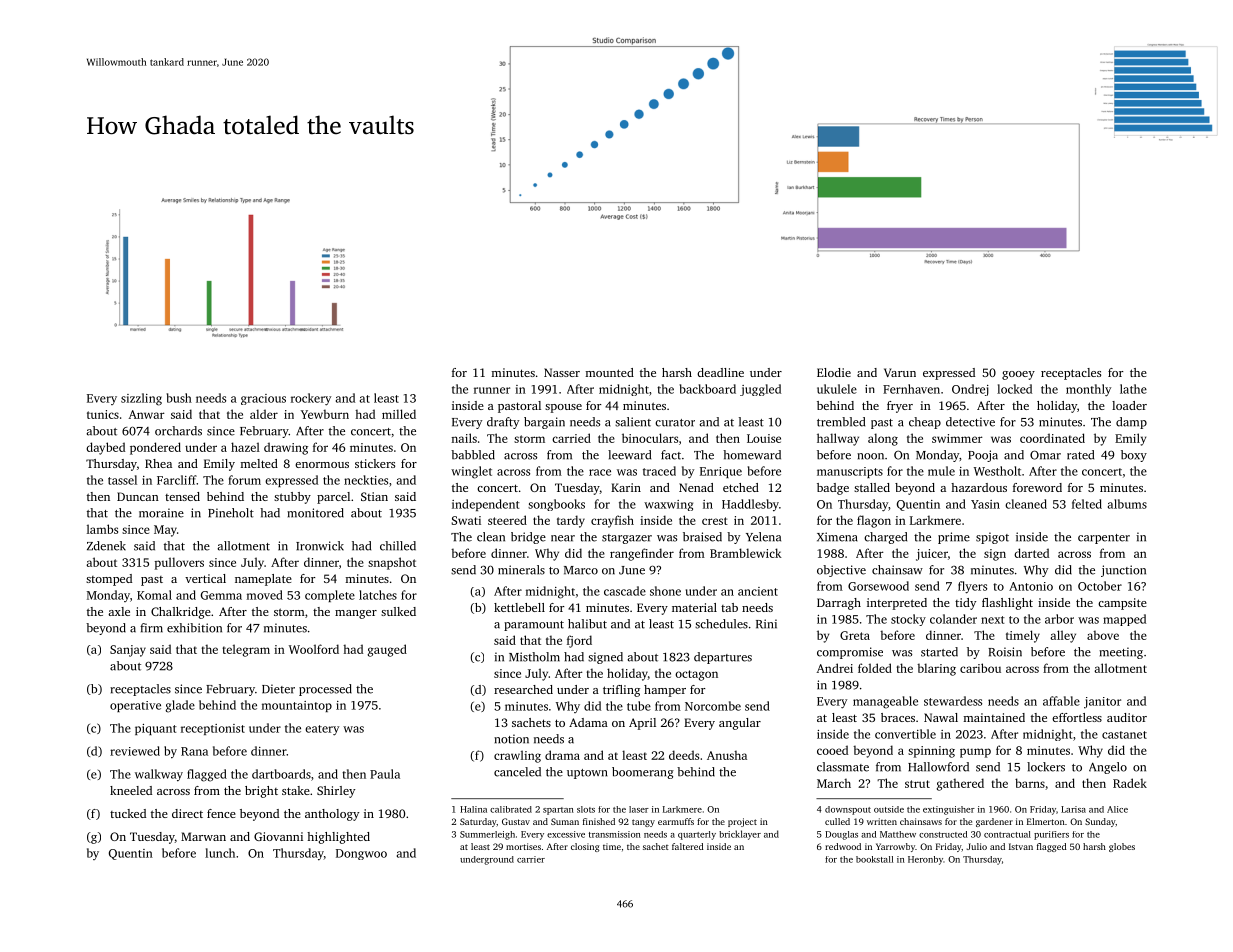 This screenshot has width=1233, height=952. What do you see at coordinates (1121, 653) in the screenshot?
I see `meeting` at bounding box center [1121, 653].
